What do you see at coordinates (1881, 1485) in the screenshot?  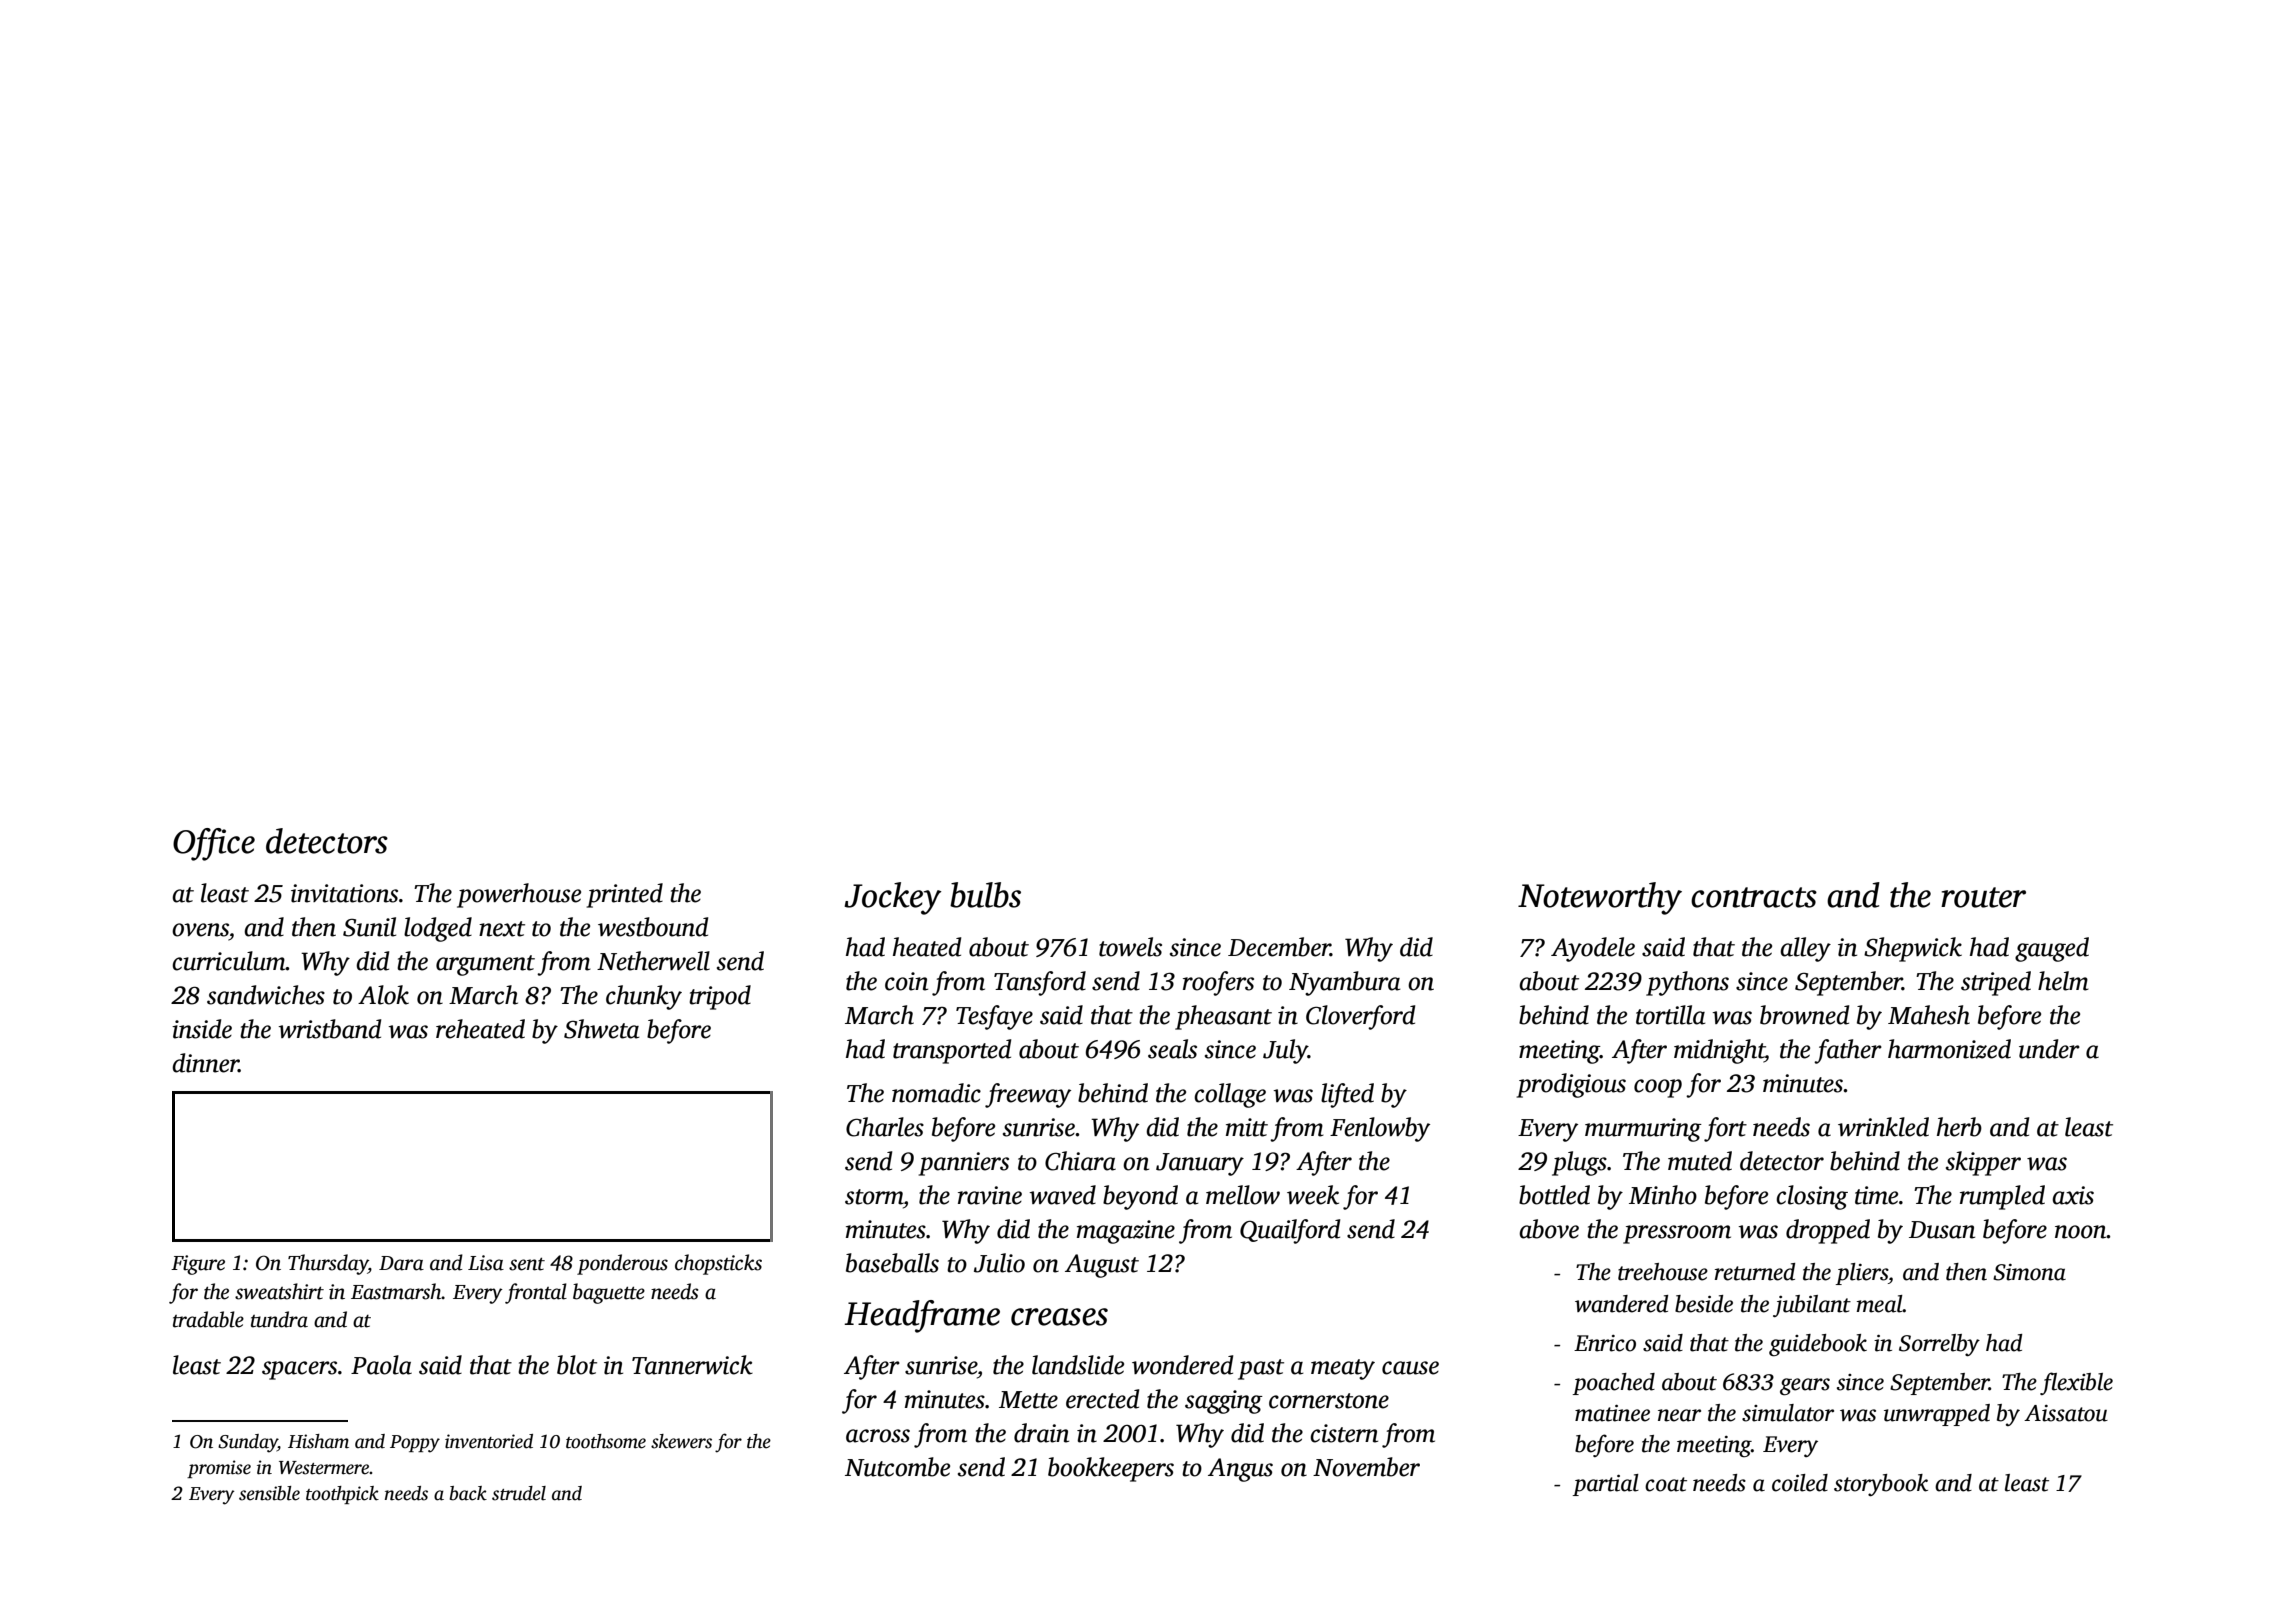 I see `storybook` at bounding box center [1881, 1485].
